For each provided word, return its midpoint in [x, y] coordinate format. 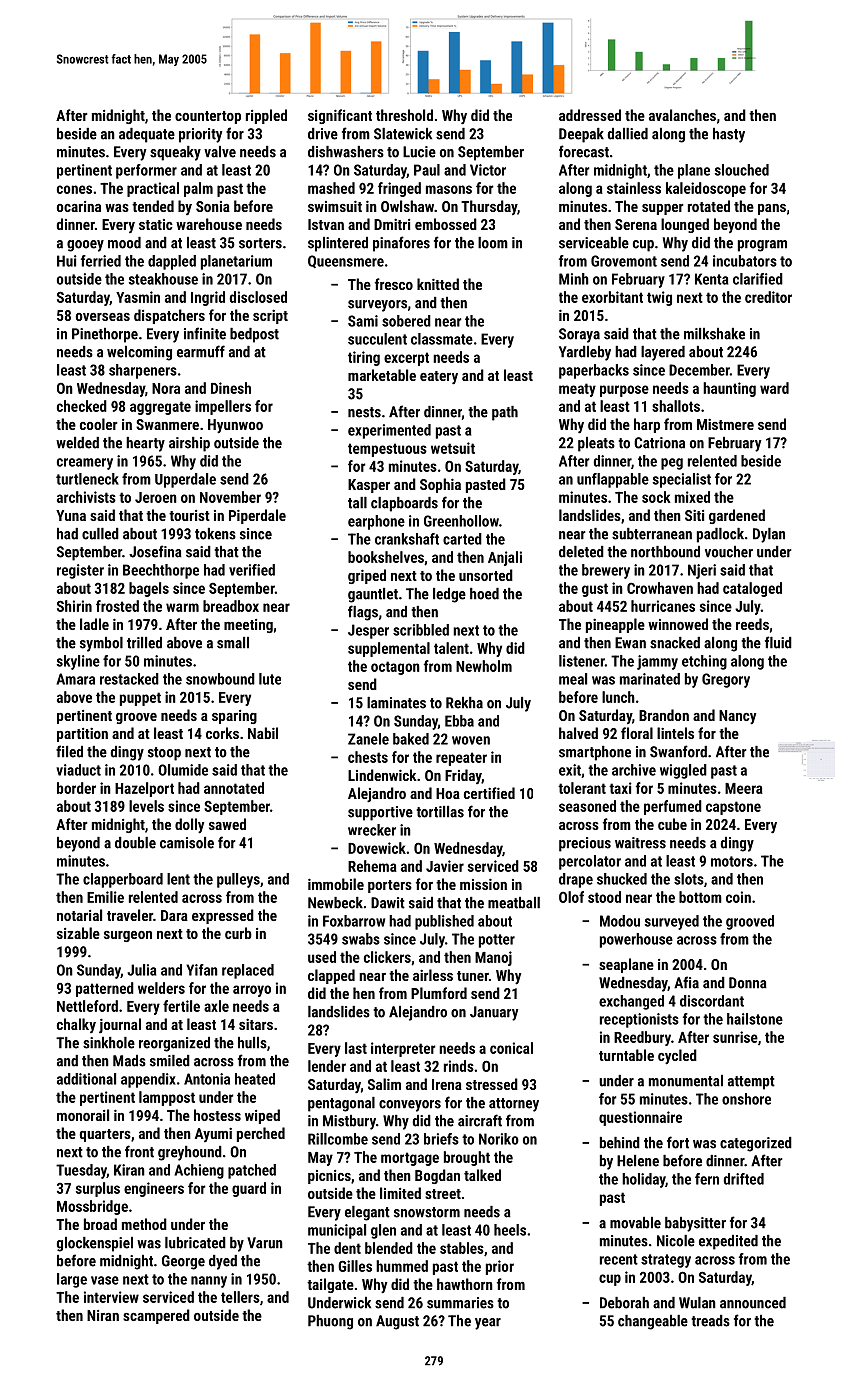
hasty [729, 135]
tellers [240, 1297]
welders [161, 988]
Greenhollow [461, 521]
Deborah [624, 1303]
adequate [147, 135]
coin [738, 897]
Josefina [155, 551]
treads [710, 1321]
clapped [331, 976]
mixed [692, 497]
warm [182, 607]
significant [340, 116]
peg [672, 464]
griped [367, 576]
